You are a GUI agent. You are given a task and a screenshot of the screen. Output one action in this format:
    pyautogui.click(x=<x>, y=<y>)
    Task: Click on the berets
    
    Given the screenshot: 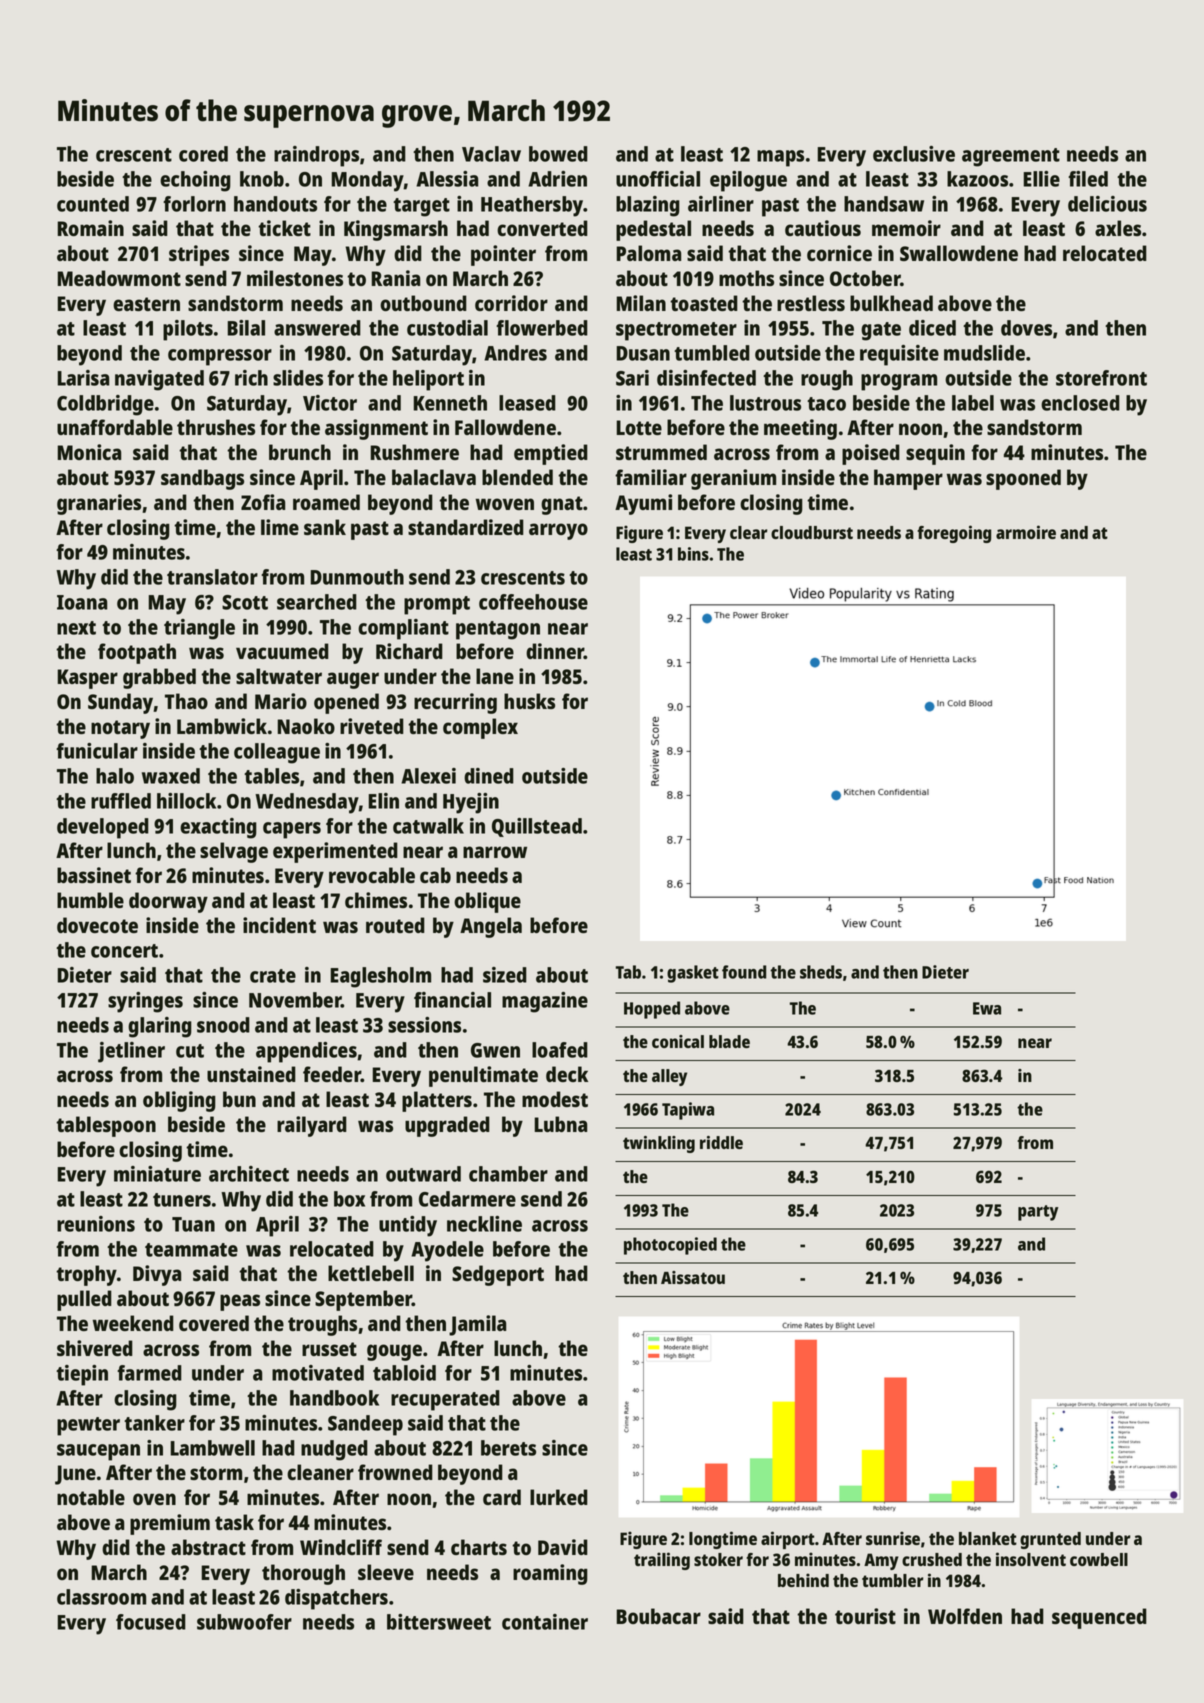 What is the action you would take?
    pyautogui.click(x=508, y=1448)
